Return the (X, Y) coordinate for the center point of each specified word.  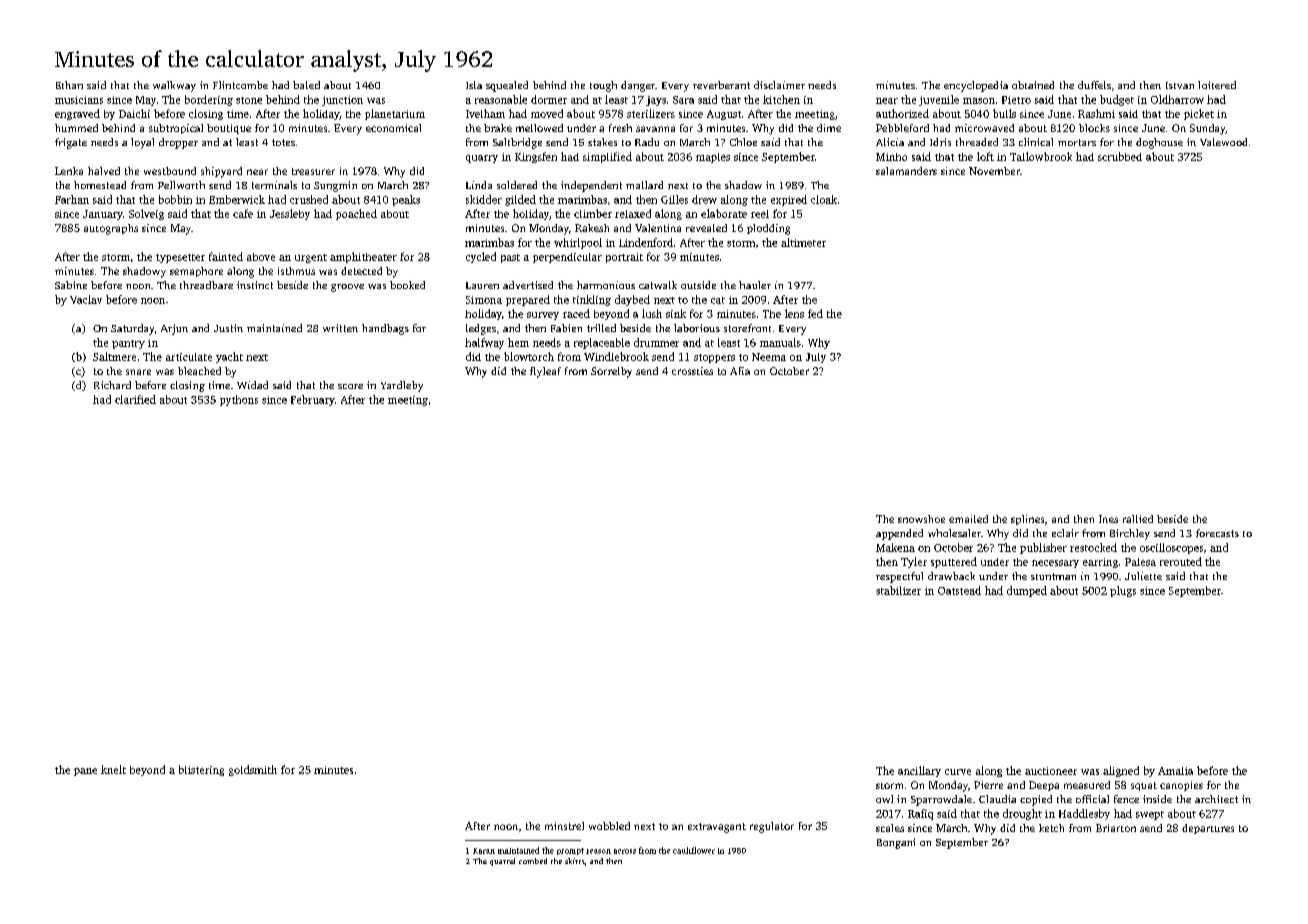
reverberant (721, 85)
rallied (1138, 519)
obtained (1033, 85)
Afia (740, 371)
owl (884, 799)
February (313, 400)
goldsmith (253, 770)
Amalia (1175, 771)
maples (713, 158)
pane (85, 772)
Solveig (146, 214)
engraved (77, 114)
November (994, 171)
